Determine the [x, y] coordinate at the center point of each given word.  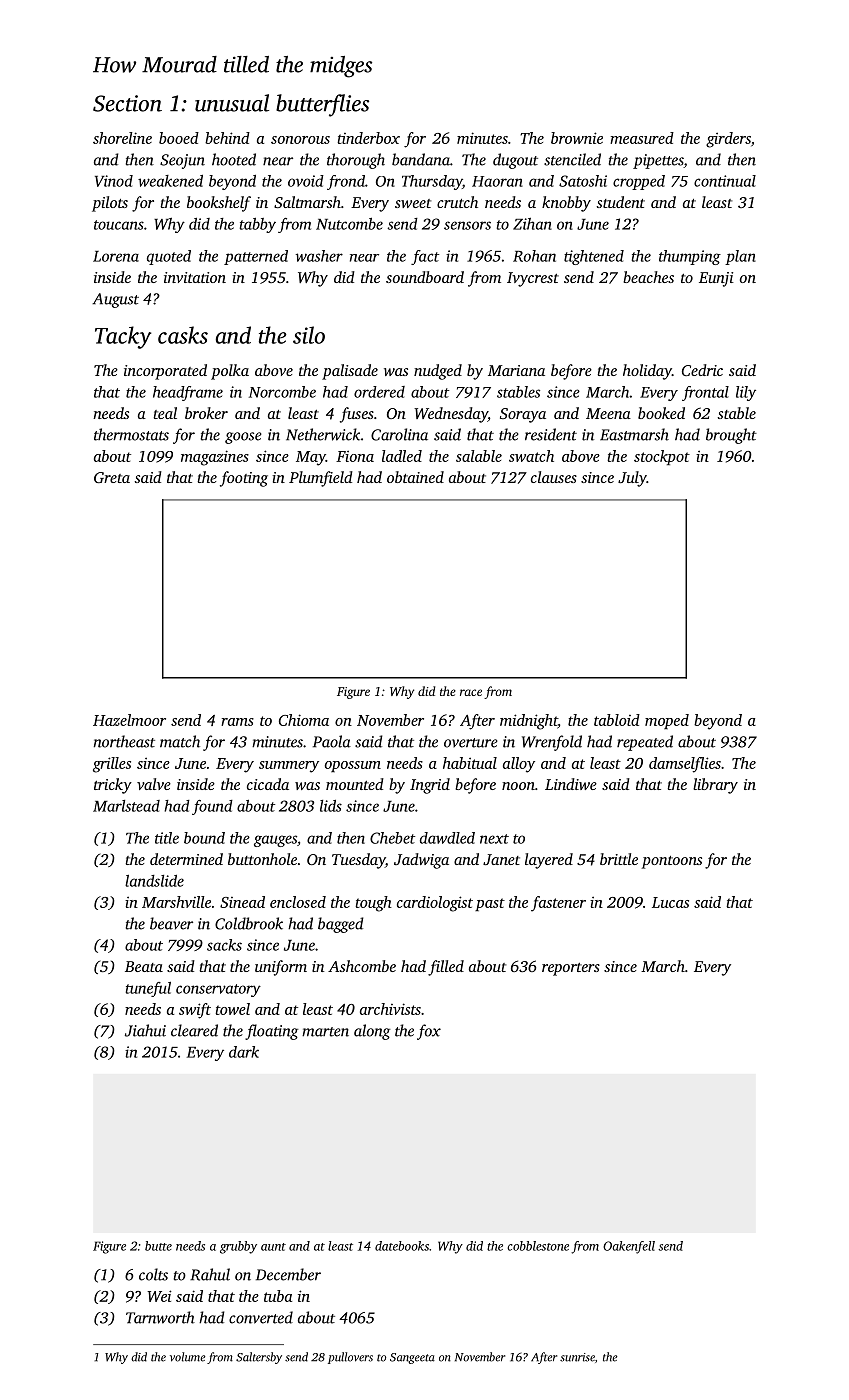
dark [244, 1052]
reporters [571, 969]
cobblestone [538, 1246]
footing [244, 479]
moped [667, 721]
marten [325, 1032]
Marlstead [126, 806]
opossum [353, 766]
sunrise [577, 1357]
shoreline [122, 138]
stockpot [662, 457]
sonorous [300, 140]
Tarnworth [160, 1317]
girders [728, 140]
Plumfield [321, 479]
